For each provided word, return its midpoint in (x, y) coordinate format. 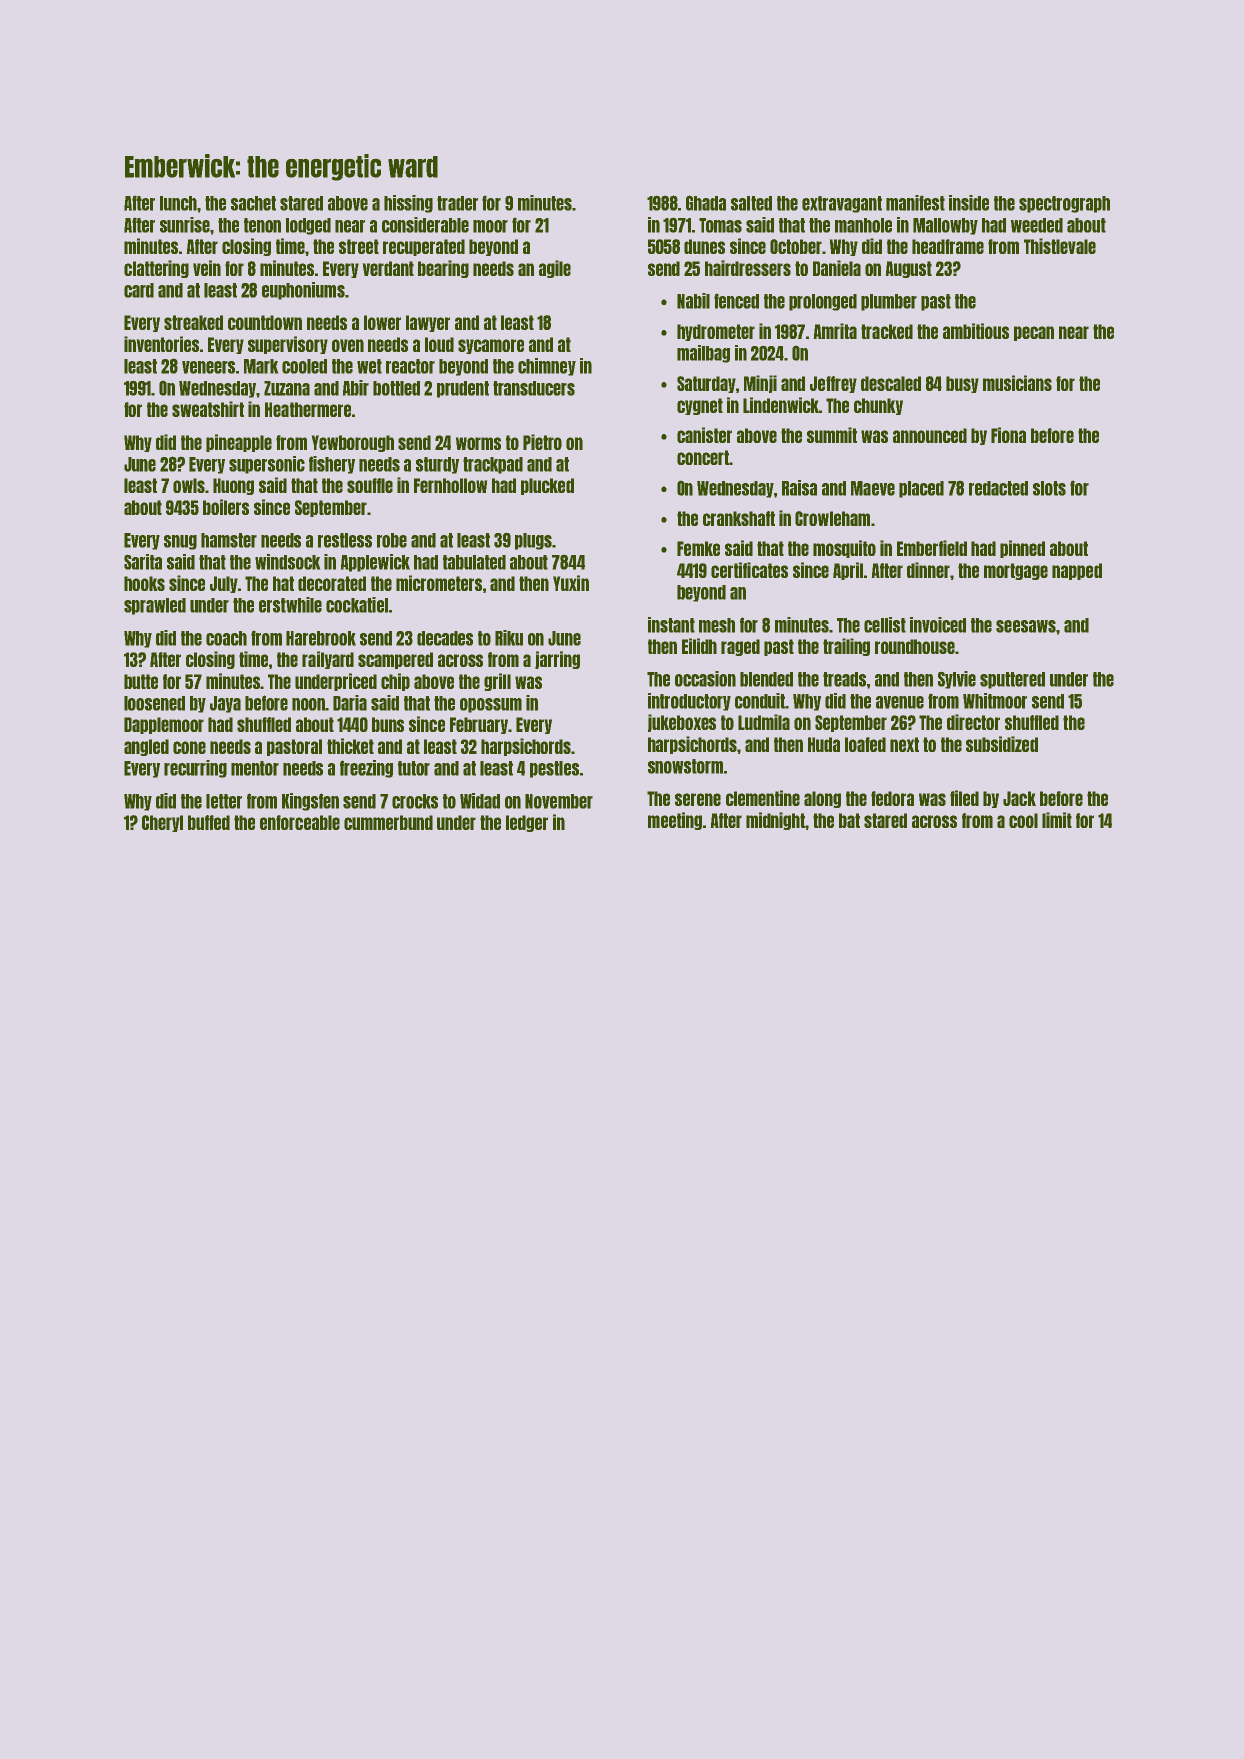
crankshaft (739, 518)
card (139, 290)
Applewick (375, 563)
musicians (1017, 383)
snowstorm (685, 766)
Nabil (693, 301)
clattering (156, 269)
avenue (900, 702)
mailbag (703, 354)
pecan (1034, 333)
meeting (675, 821)
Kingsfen (310, 802)
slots (1049, 488)
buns (388, 724)
